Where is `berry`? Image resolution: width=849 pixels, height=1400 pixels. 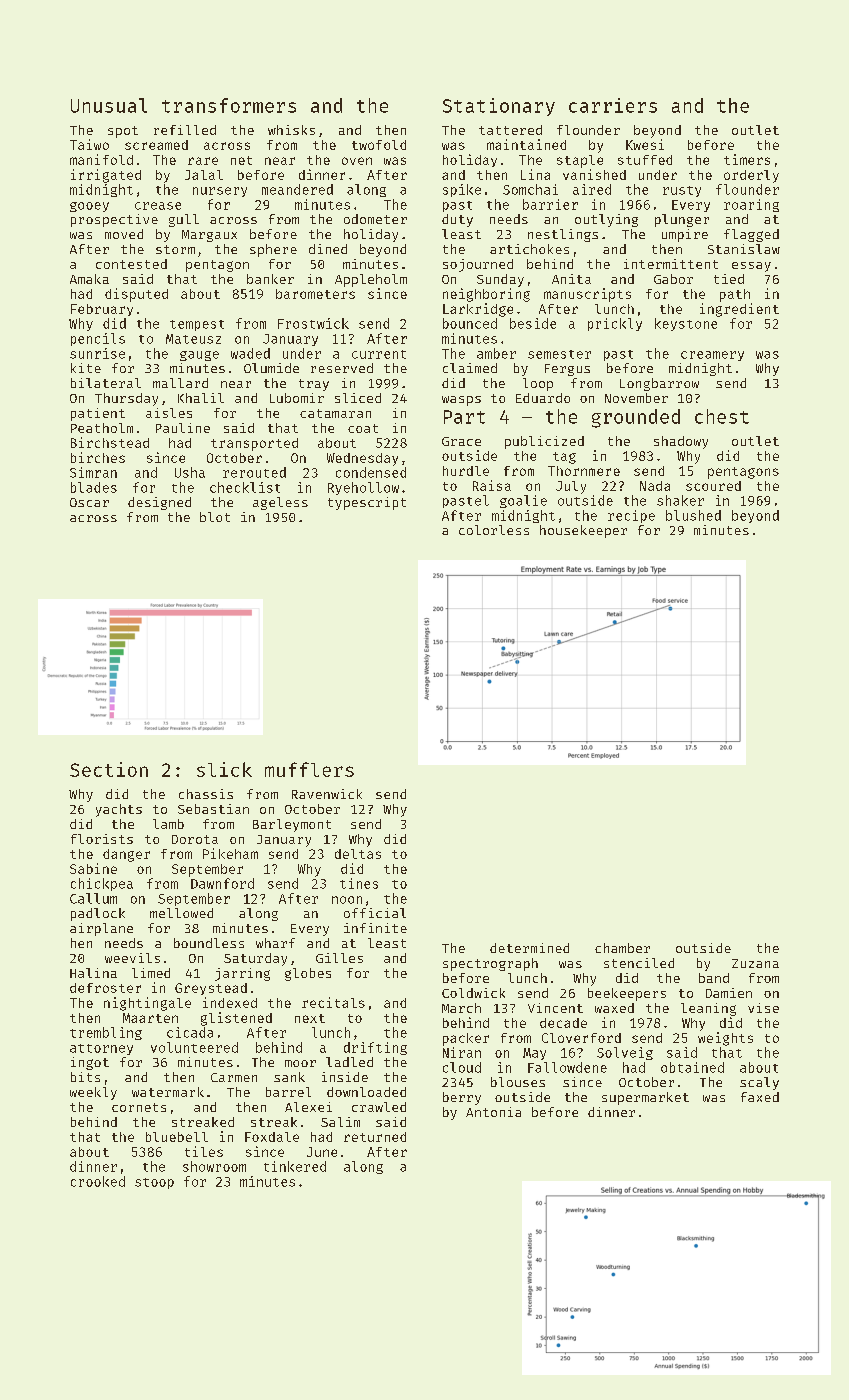 berry is located at coordinates (462, 1098).
